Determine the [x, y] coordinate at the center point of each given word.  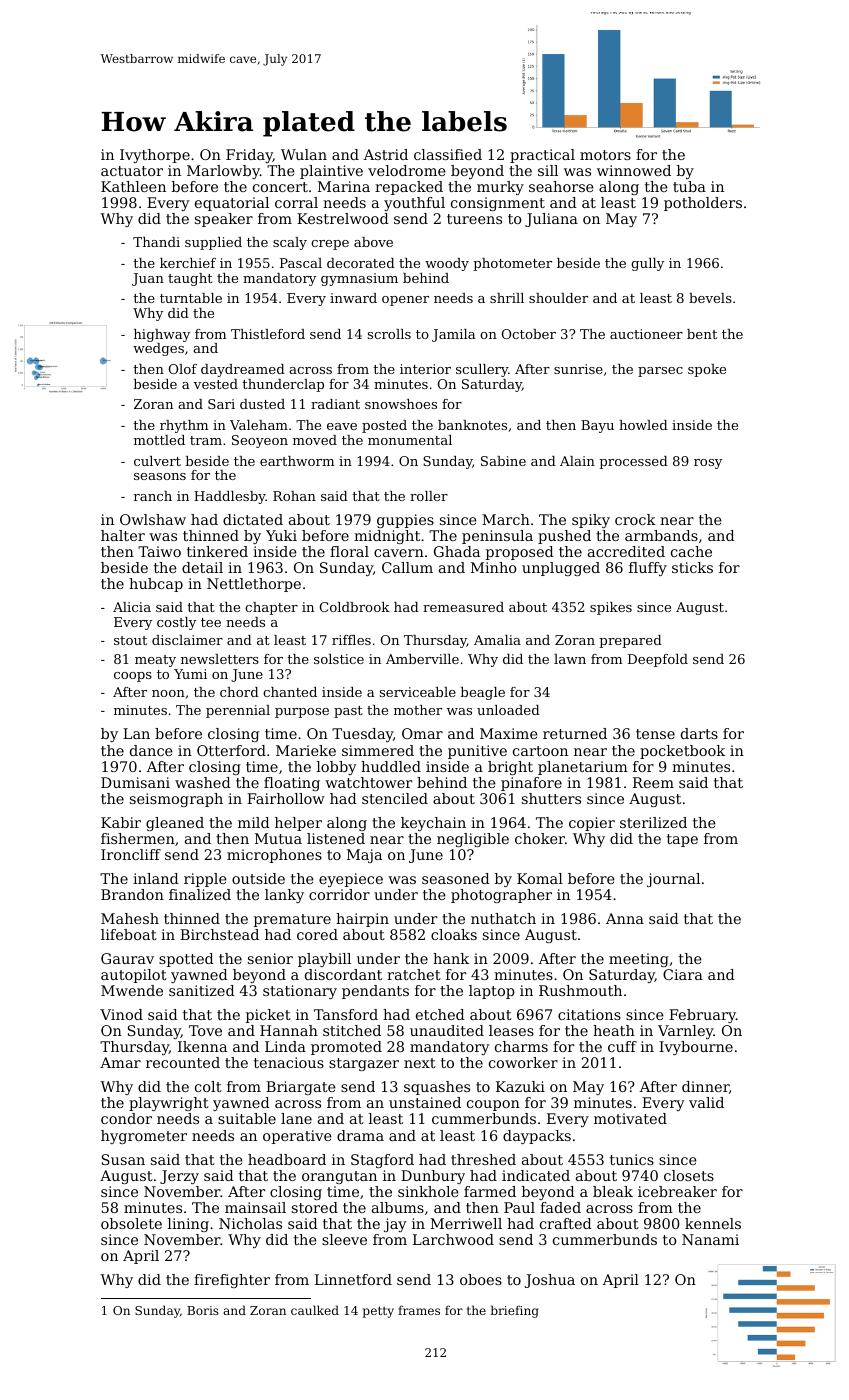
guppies [405, 521]
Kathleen [133, 186]
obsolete [131, 1223]
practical [542, 156]
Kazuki [520, 1086]
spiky [591, 521]
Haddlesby [230, 497]
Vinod [121, 1014]
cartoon [540, 751]
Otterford [231, 750]
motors [605, 155]
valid [706, 1102]
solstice [339, 659]
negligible [473, 840]
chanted [290, 692]
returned [575, 733]
